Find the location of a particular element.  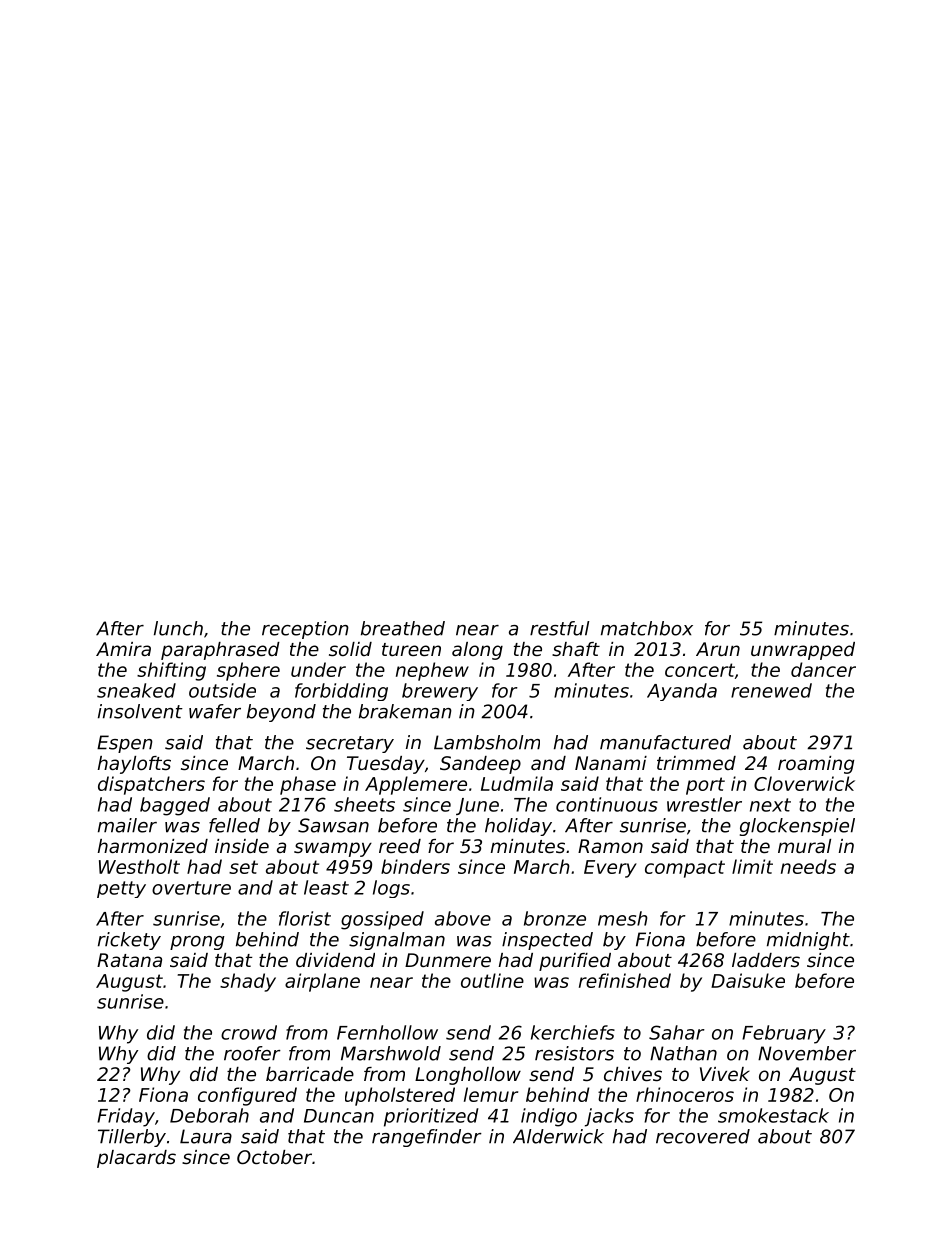

Friday is located at coordinates (126, 1117).
